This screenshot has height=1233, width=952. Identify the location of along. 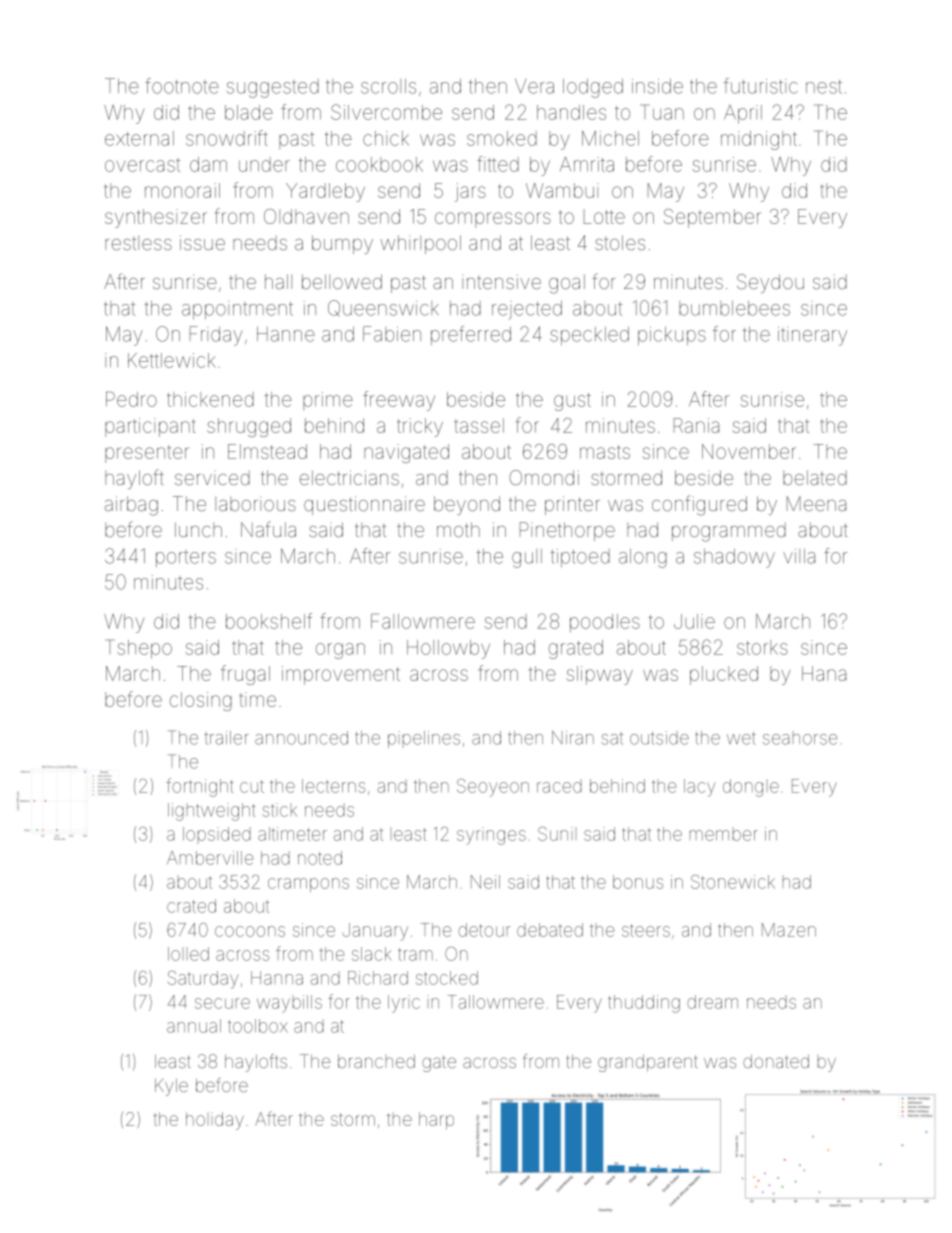
(643, 558).
